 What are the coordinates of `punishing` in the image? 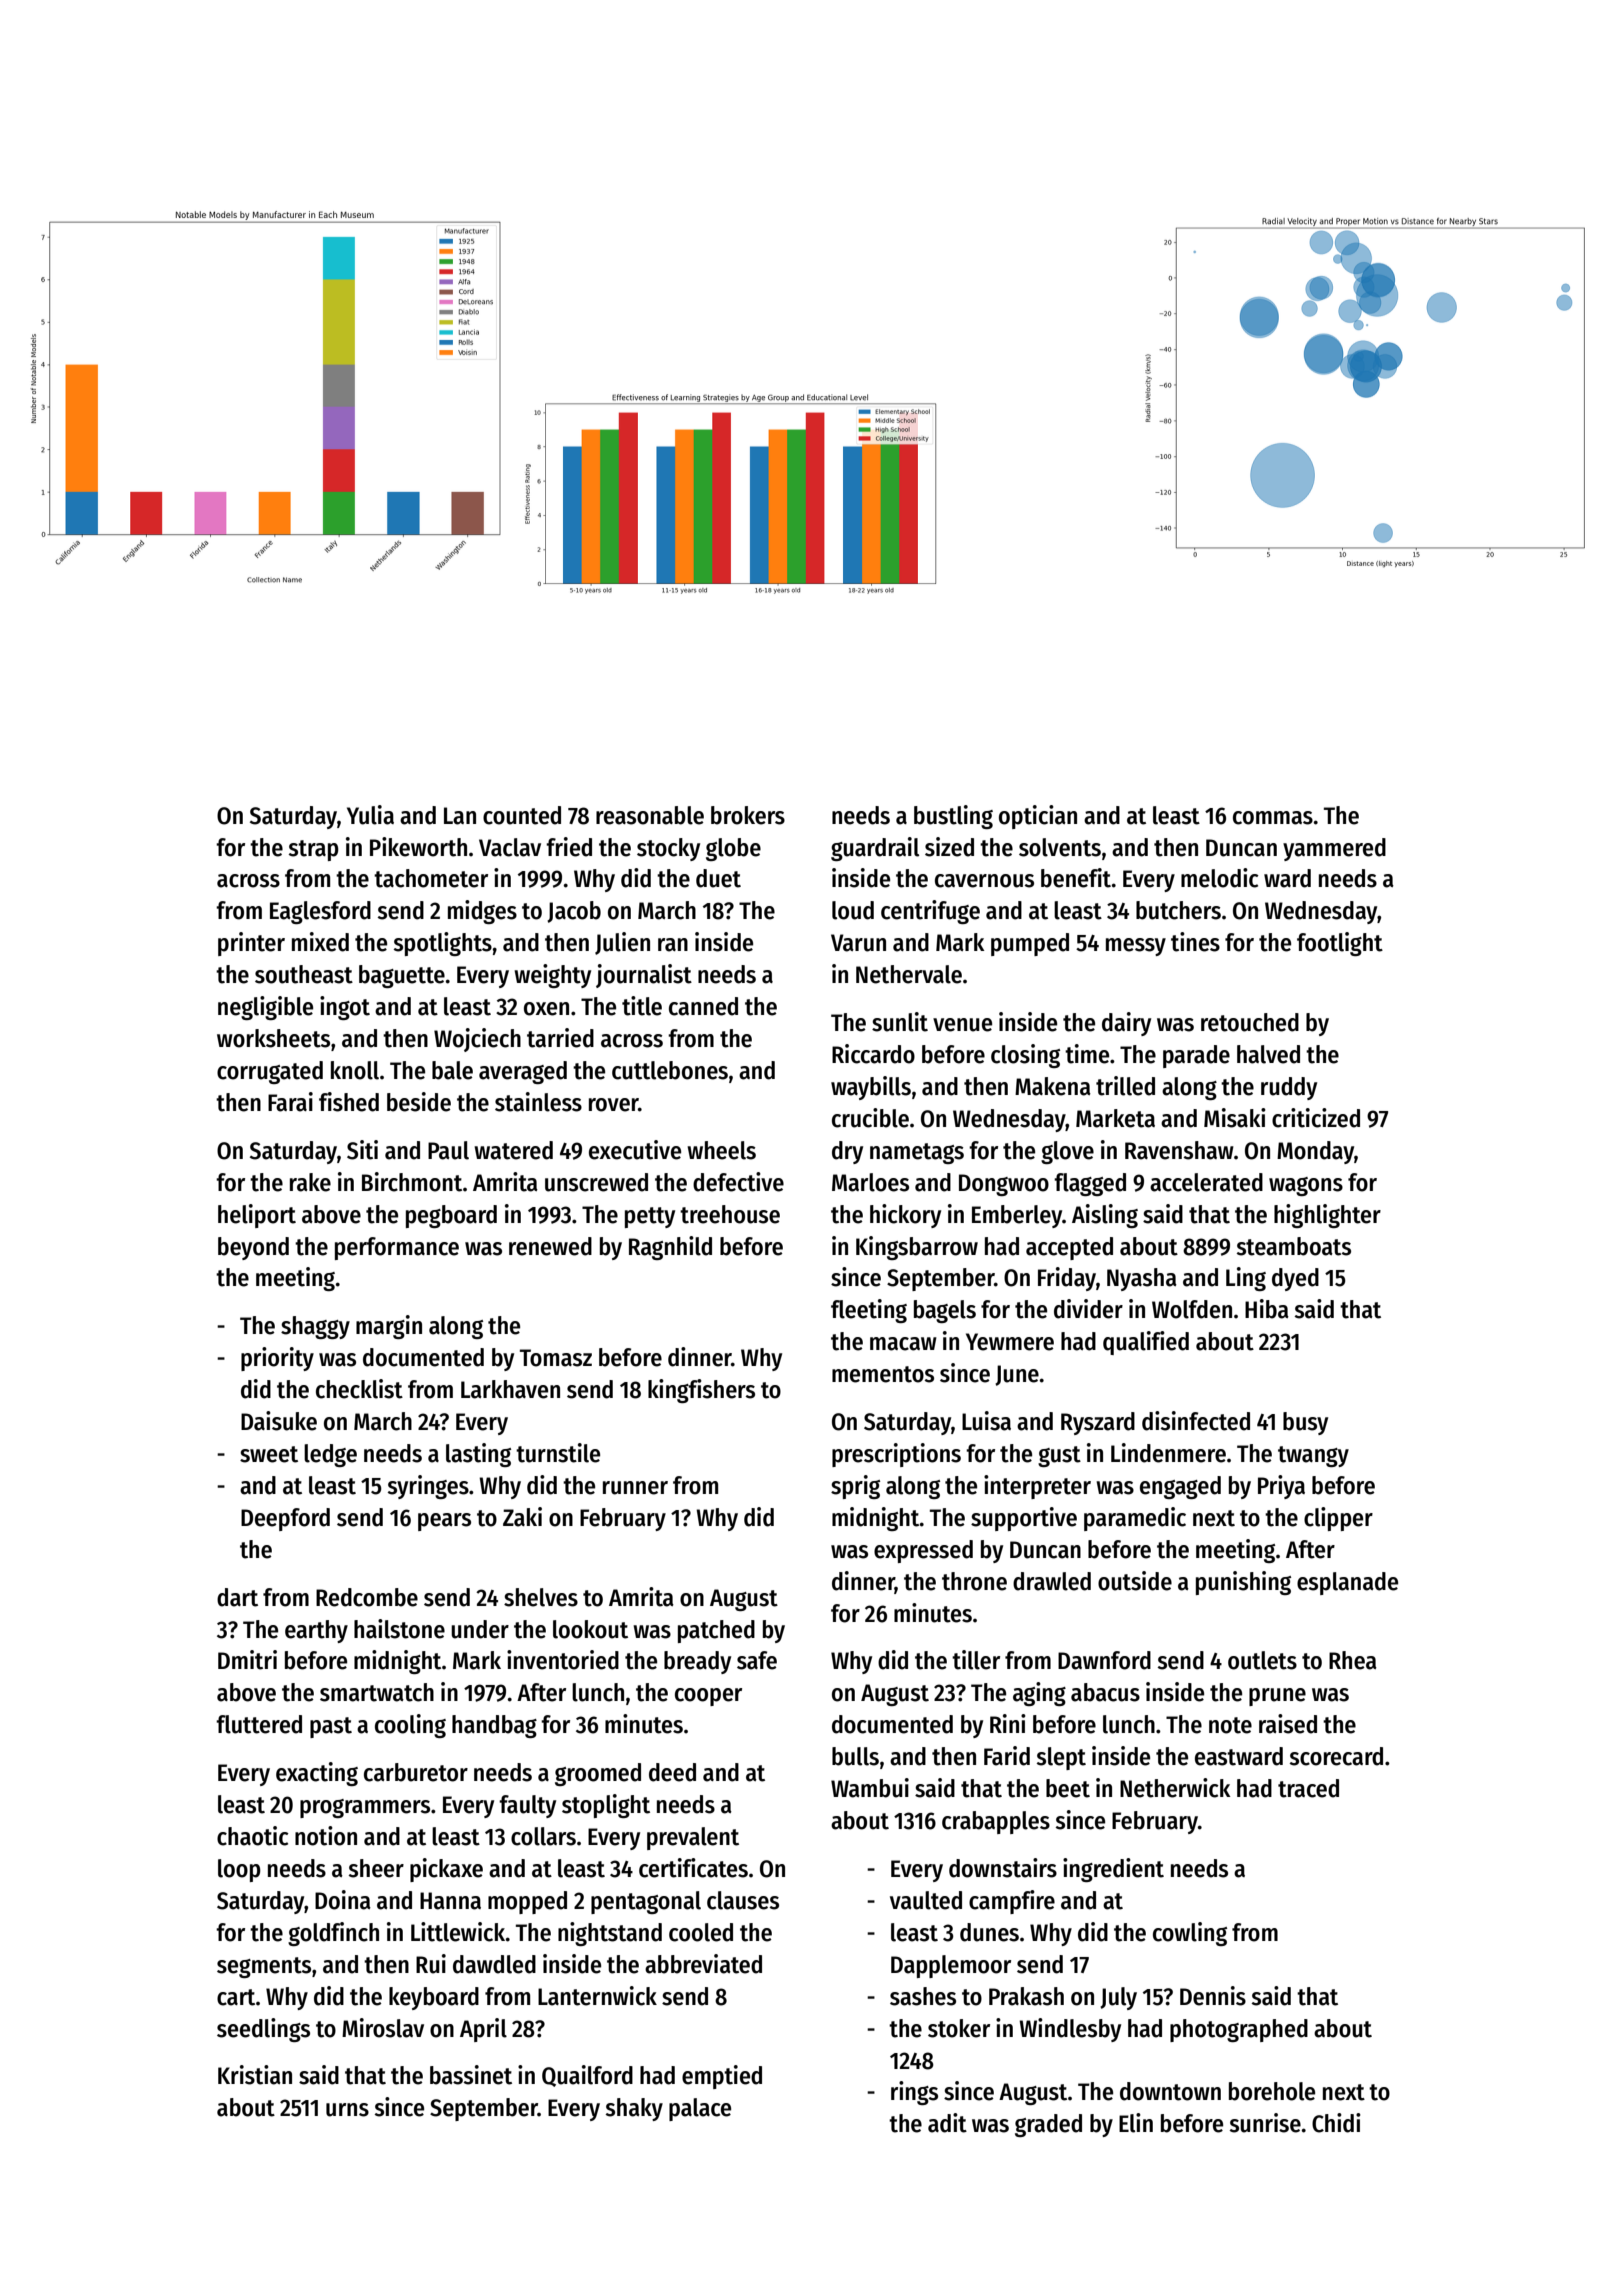 It's located at (1243, 1583).
